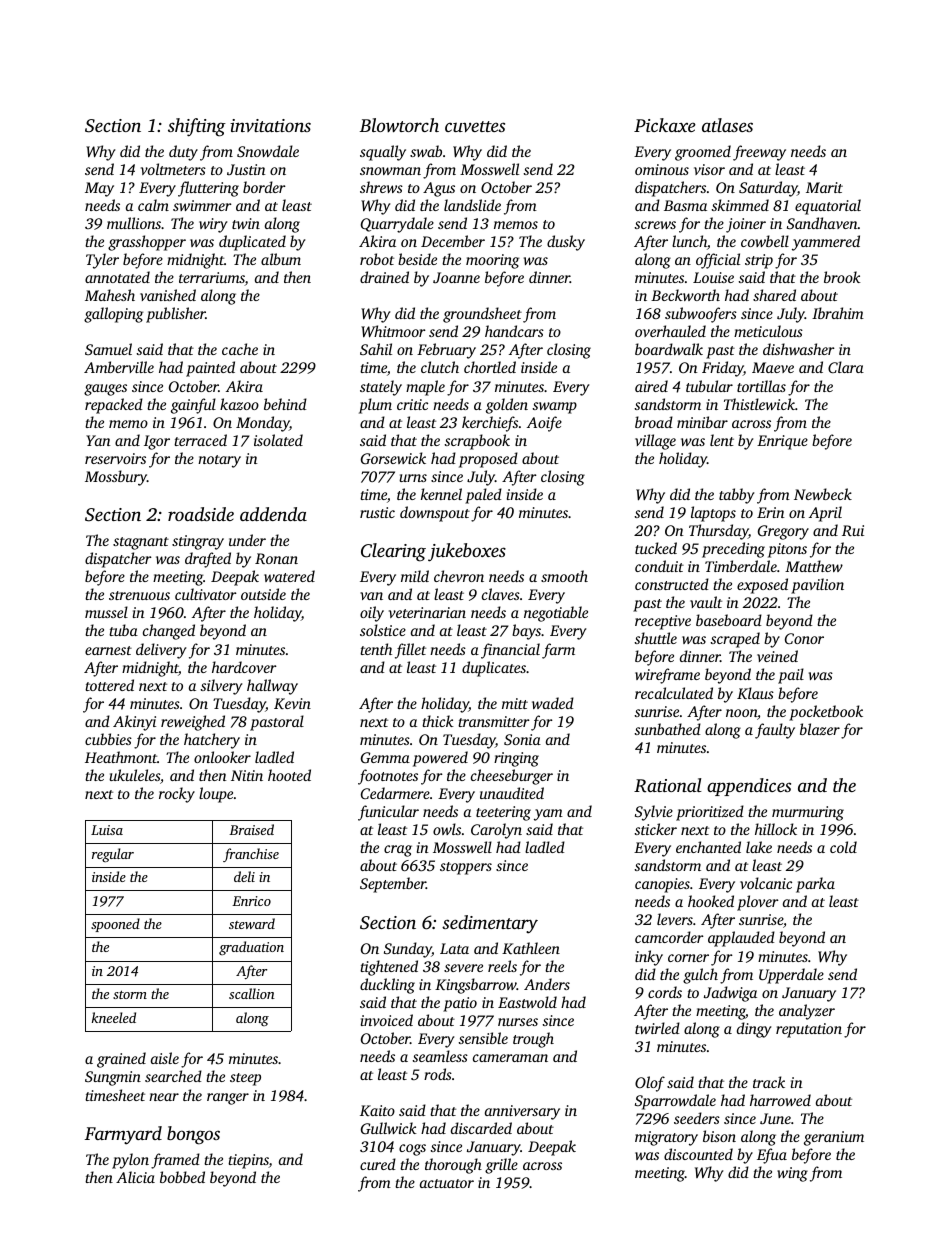 This image has width=952, height=1233. I want to click on regular, so click(113, 855).
